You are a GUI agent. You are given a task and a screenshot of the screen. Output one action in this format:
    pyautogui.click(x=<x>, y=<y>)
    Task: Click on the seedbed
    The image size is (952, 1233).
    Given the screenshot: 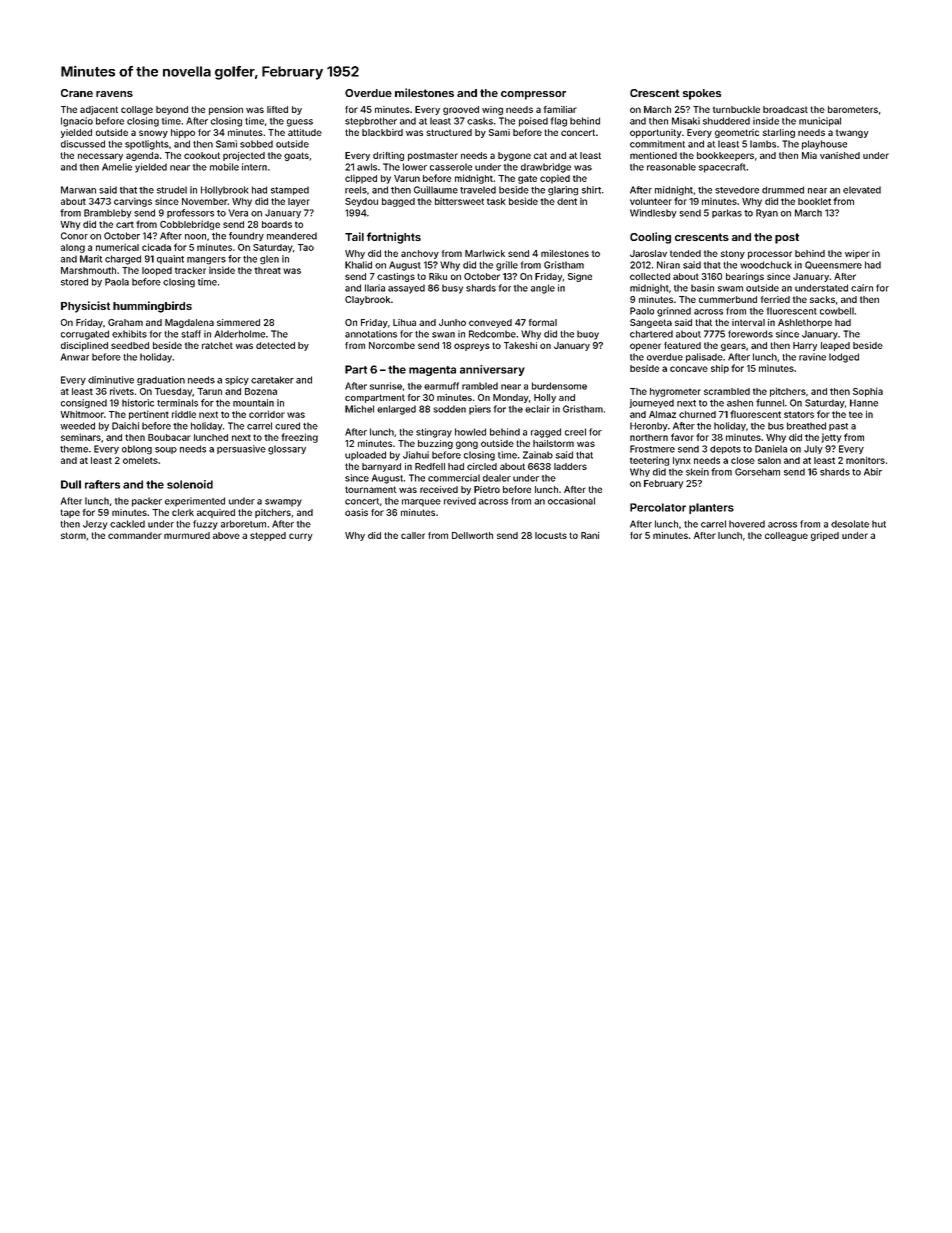 What is the action you would take?
    pyautogui.click(x=130, y=345)
